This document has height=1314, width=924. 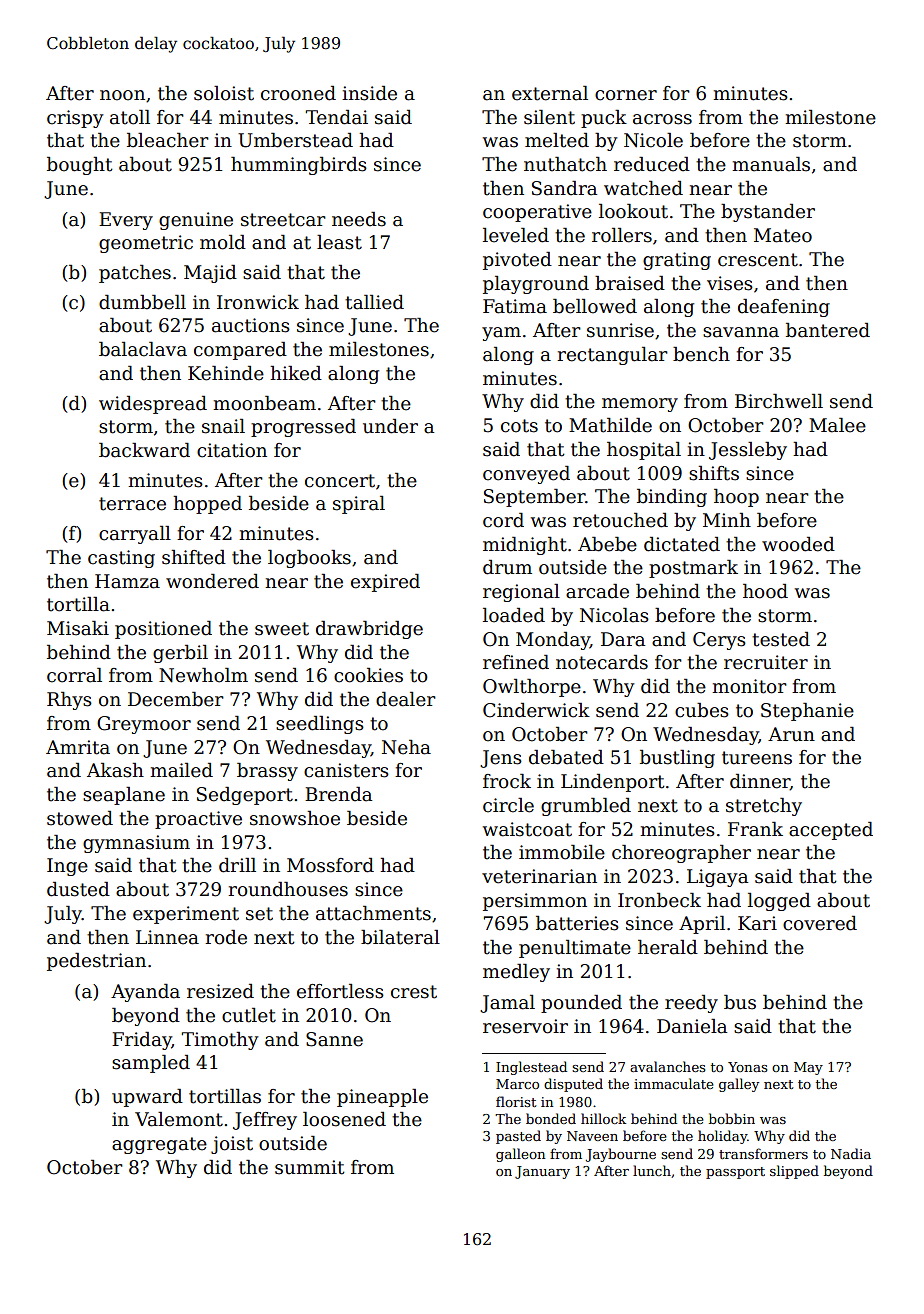 What do you see at coordinates (702, 710) in the document?
I see `cubes` at bounding box center [702, 710].
